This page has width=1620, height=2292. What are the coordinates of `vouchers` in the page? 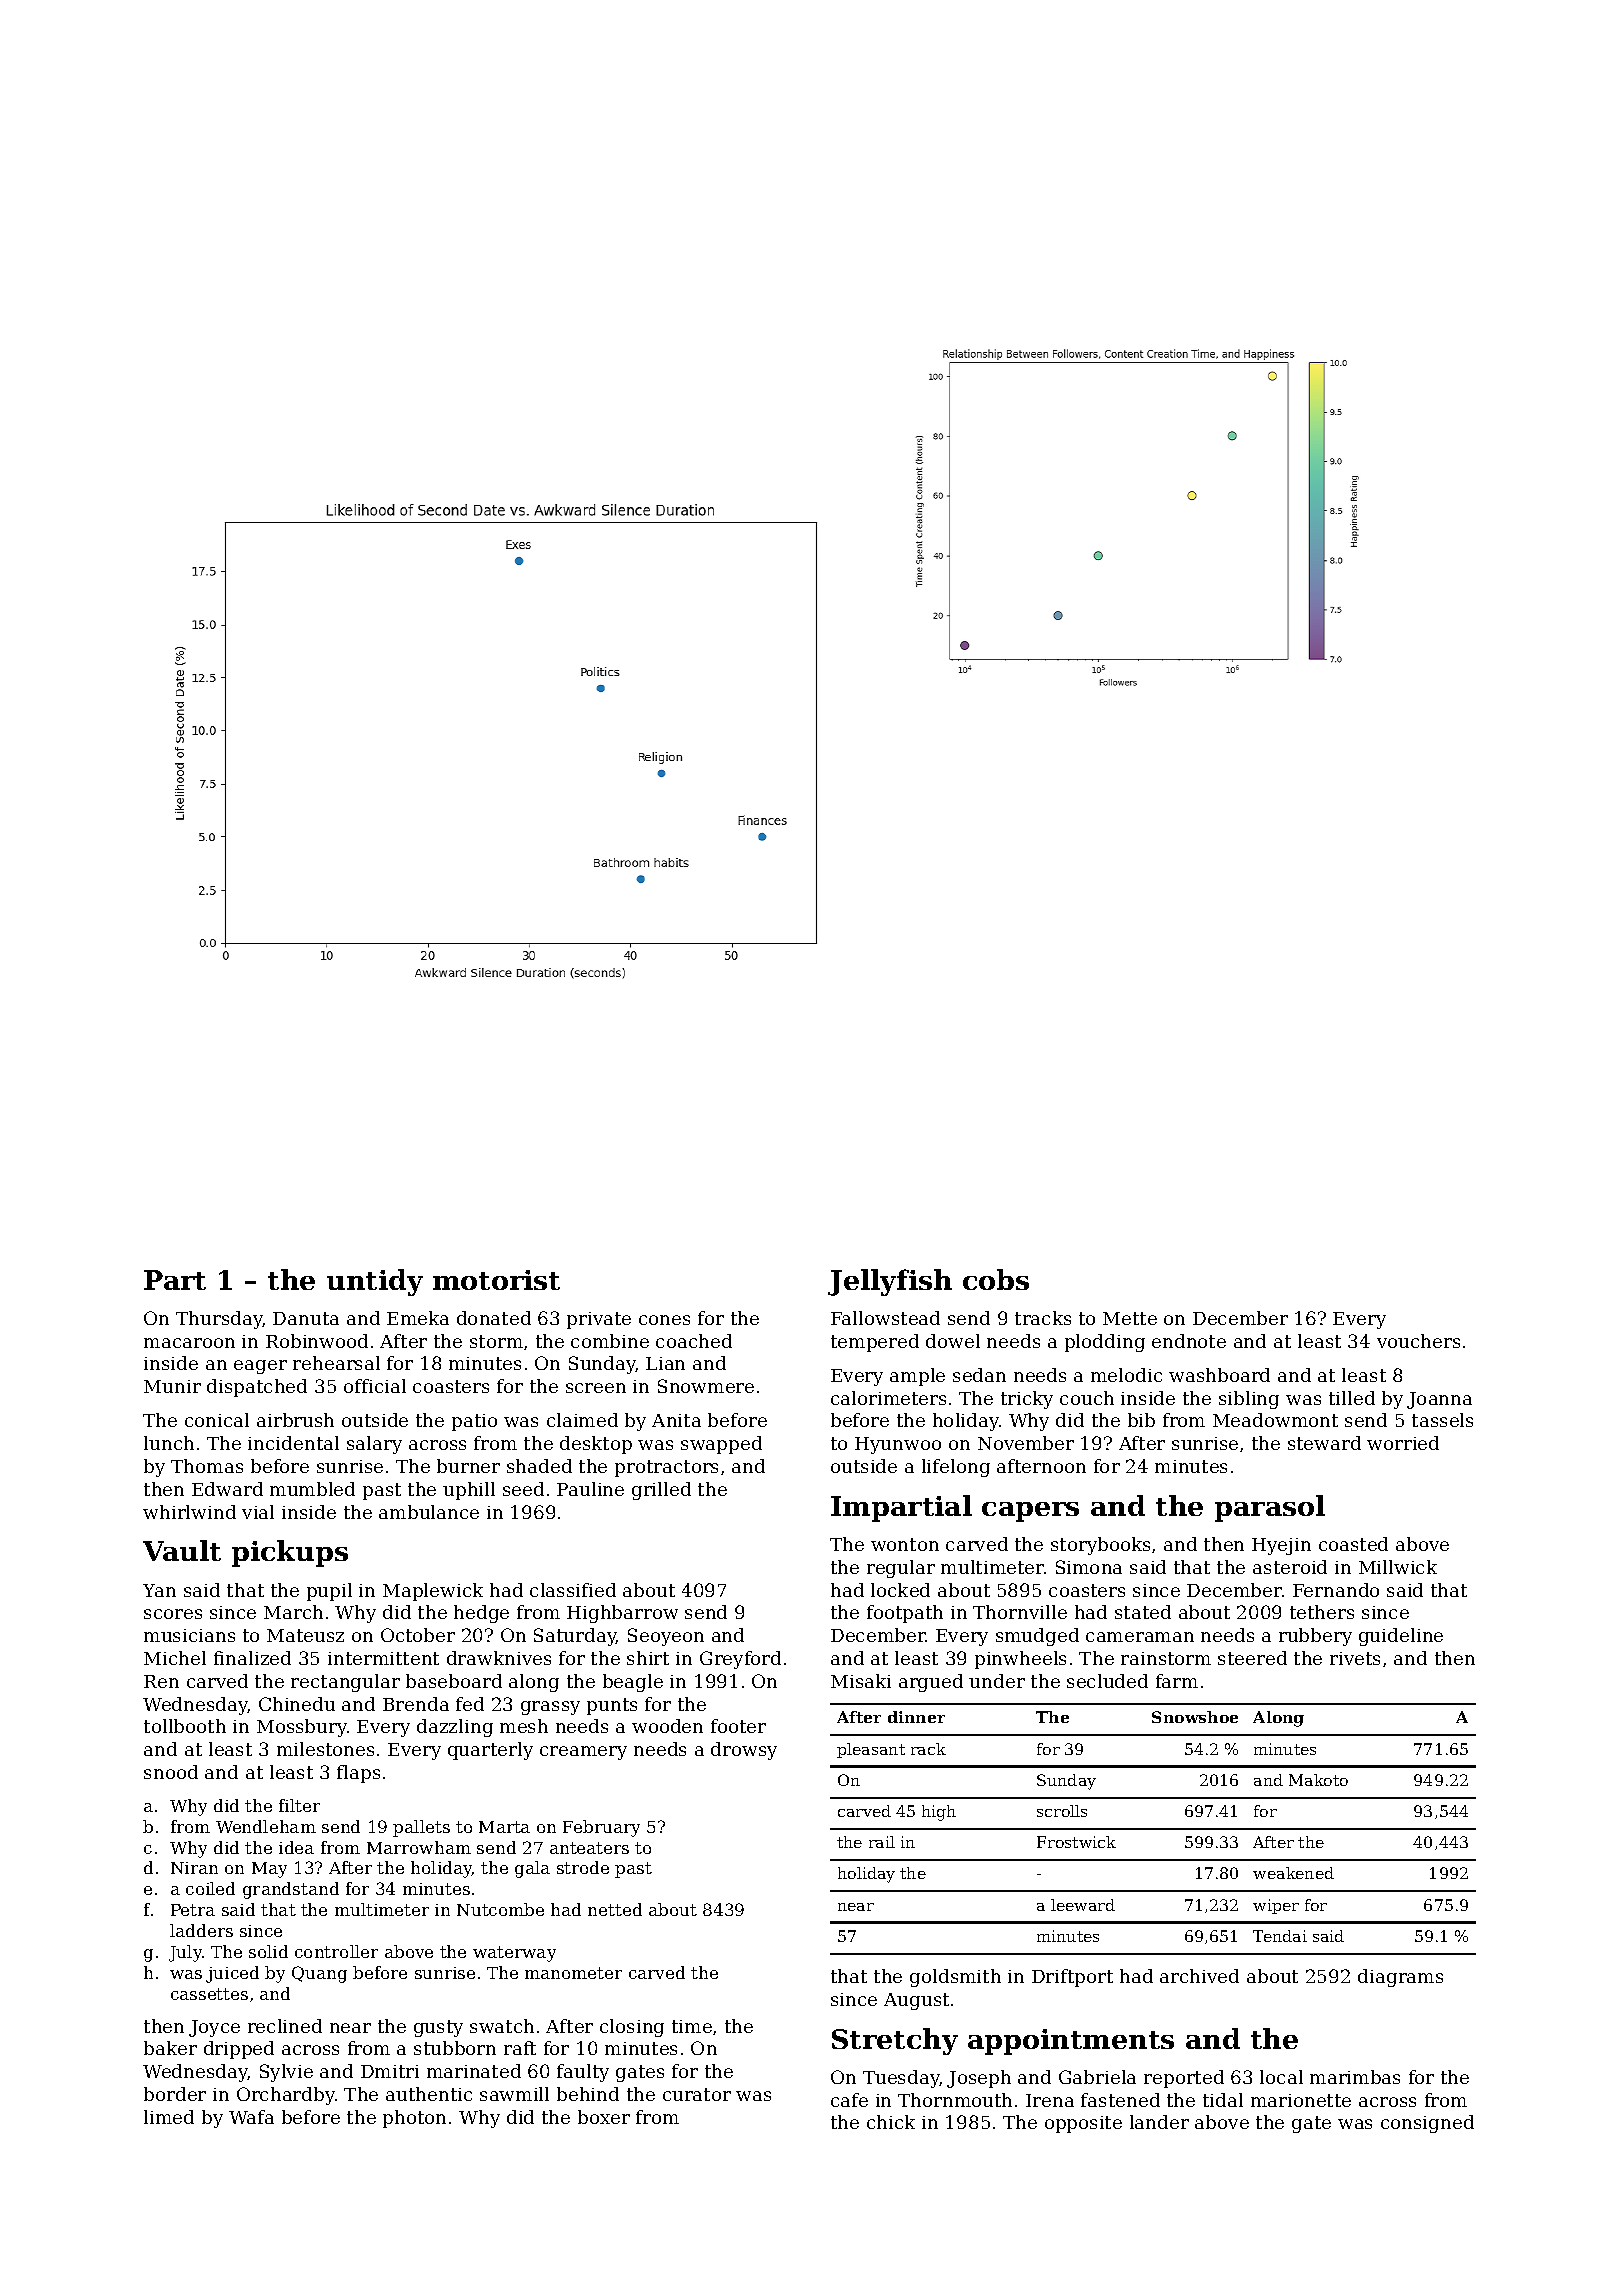 It's located at (1418, 1341).
